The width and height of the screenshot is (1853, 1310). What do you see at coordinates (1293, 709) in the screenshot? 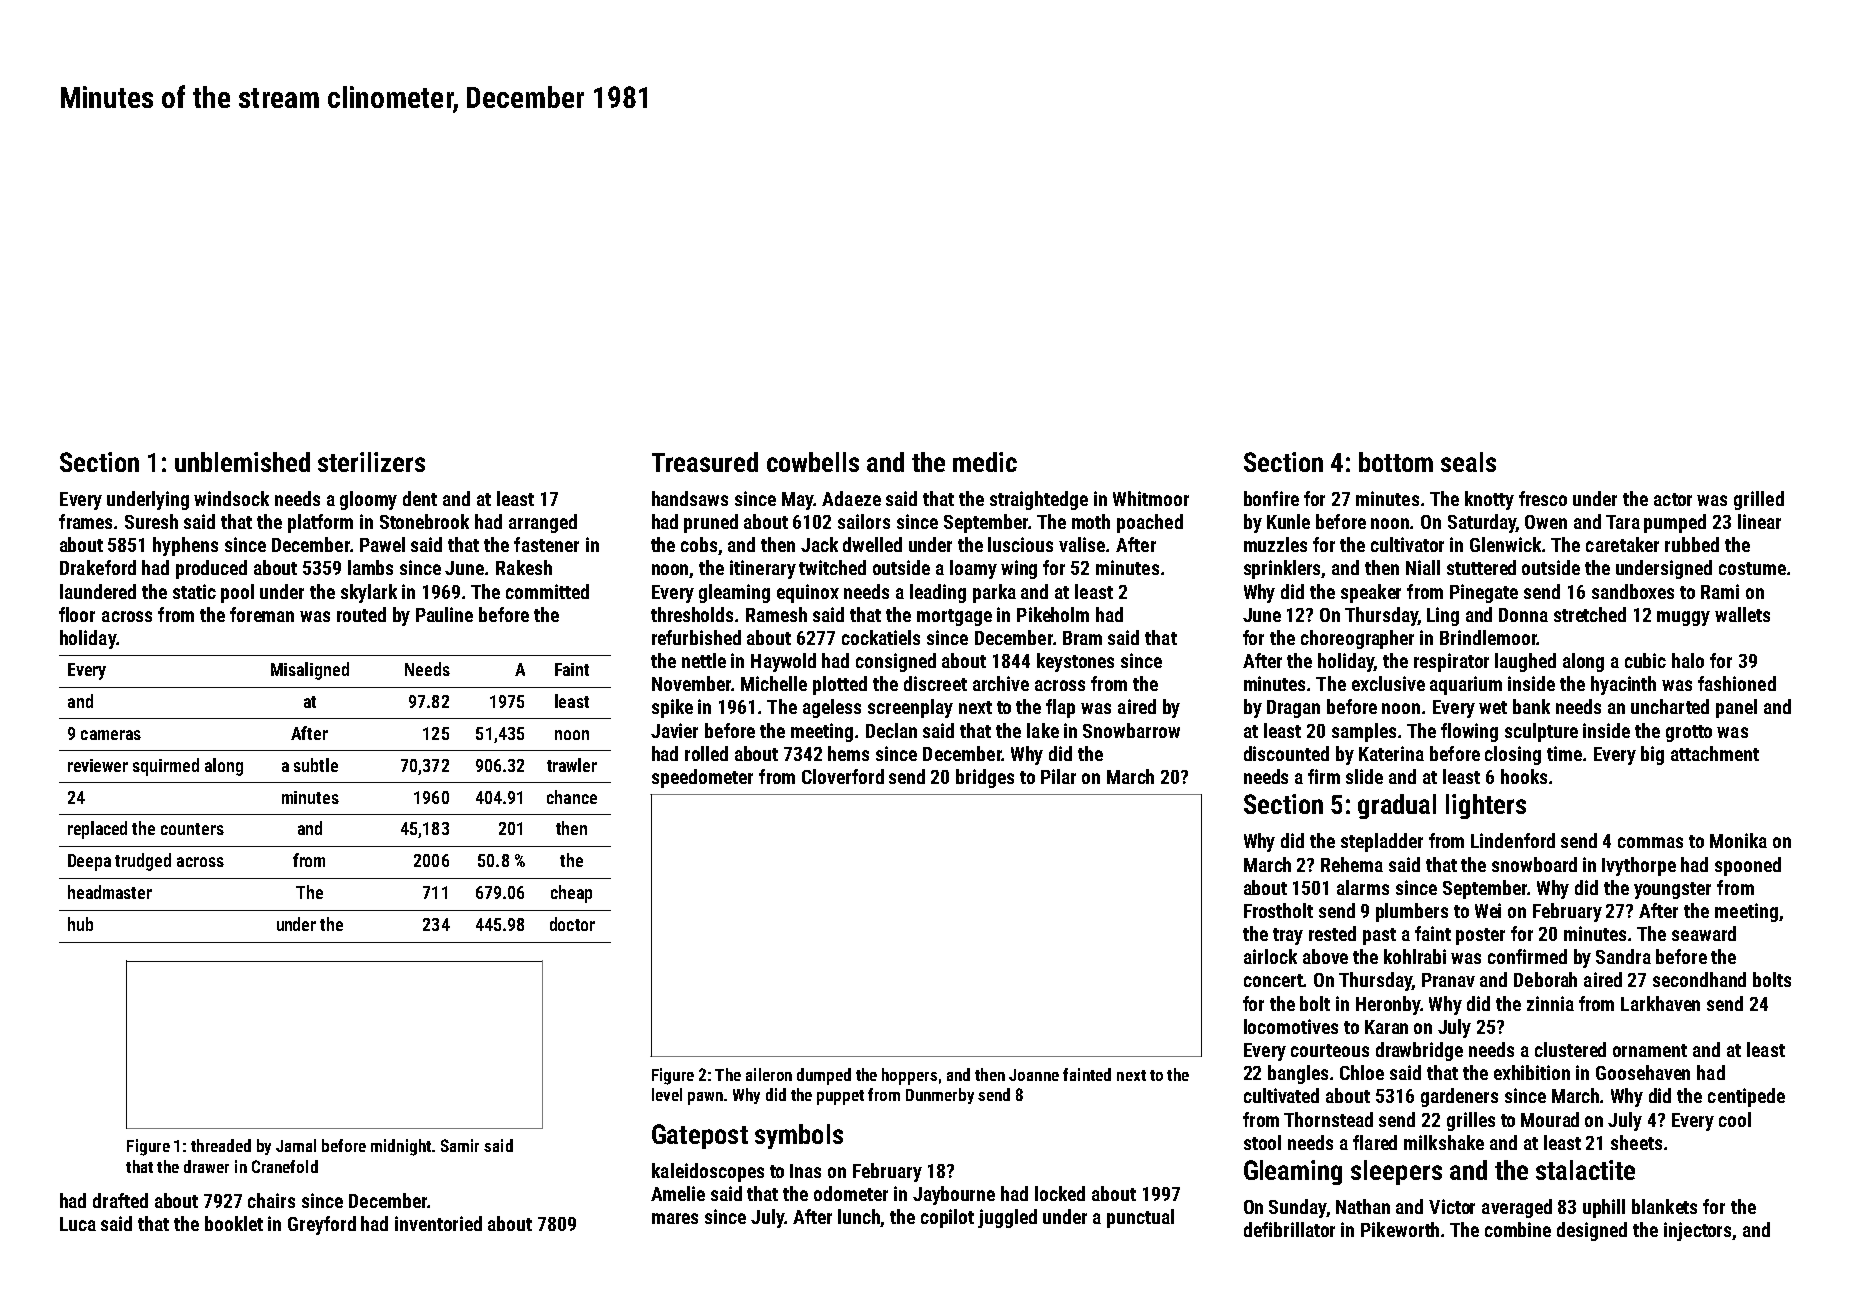
I see `Dragan` at bounding box center [1293, 709].
